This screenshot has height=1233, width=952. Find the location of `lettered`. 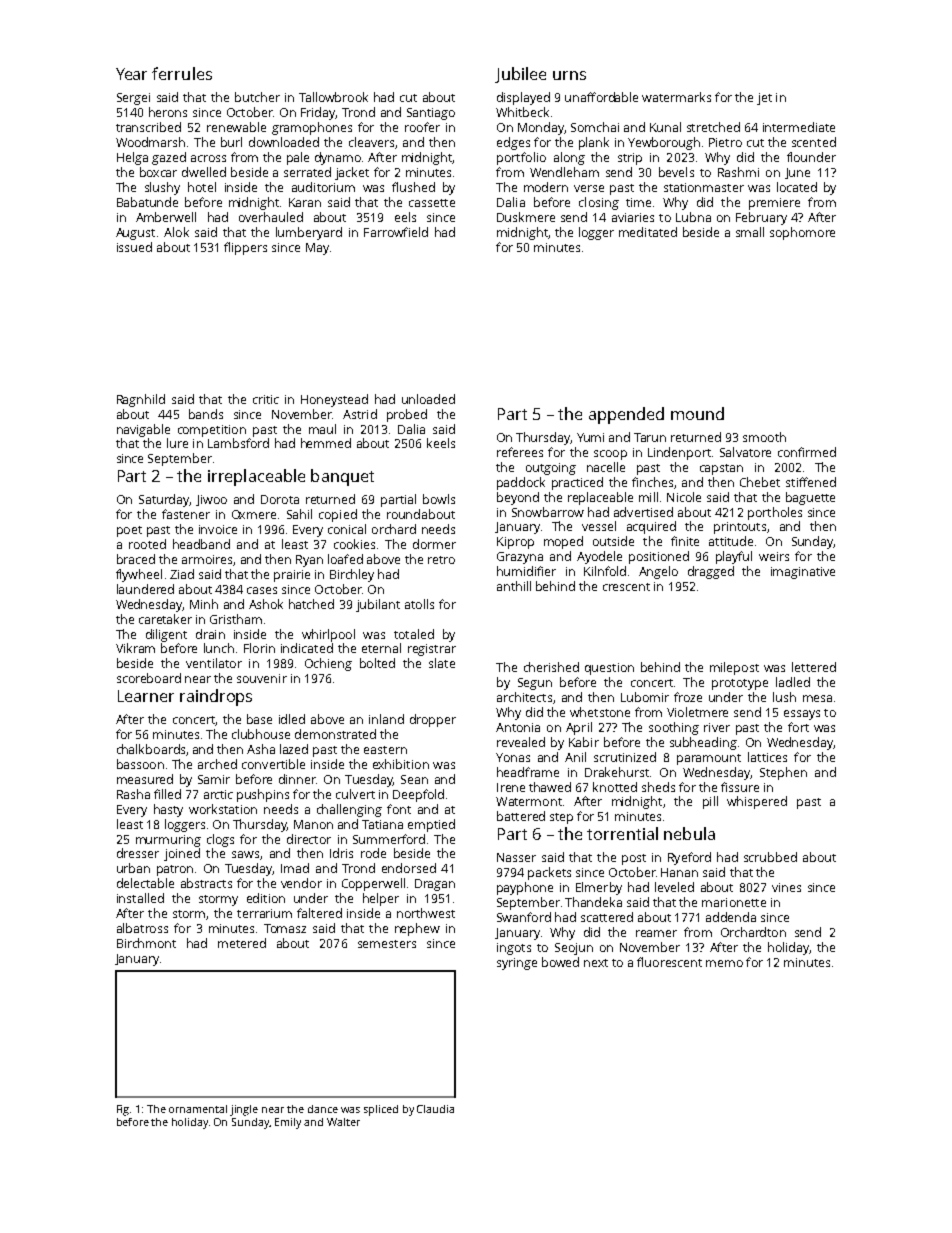

lettered is located at coordinates (814, 667).
